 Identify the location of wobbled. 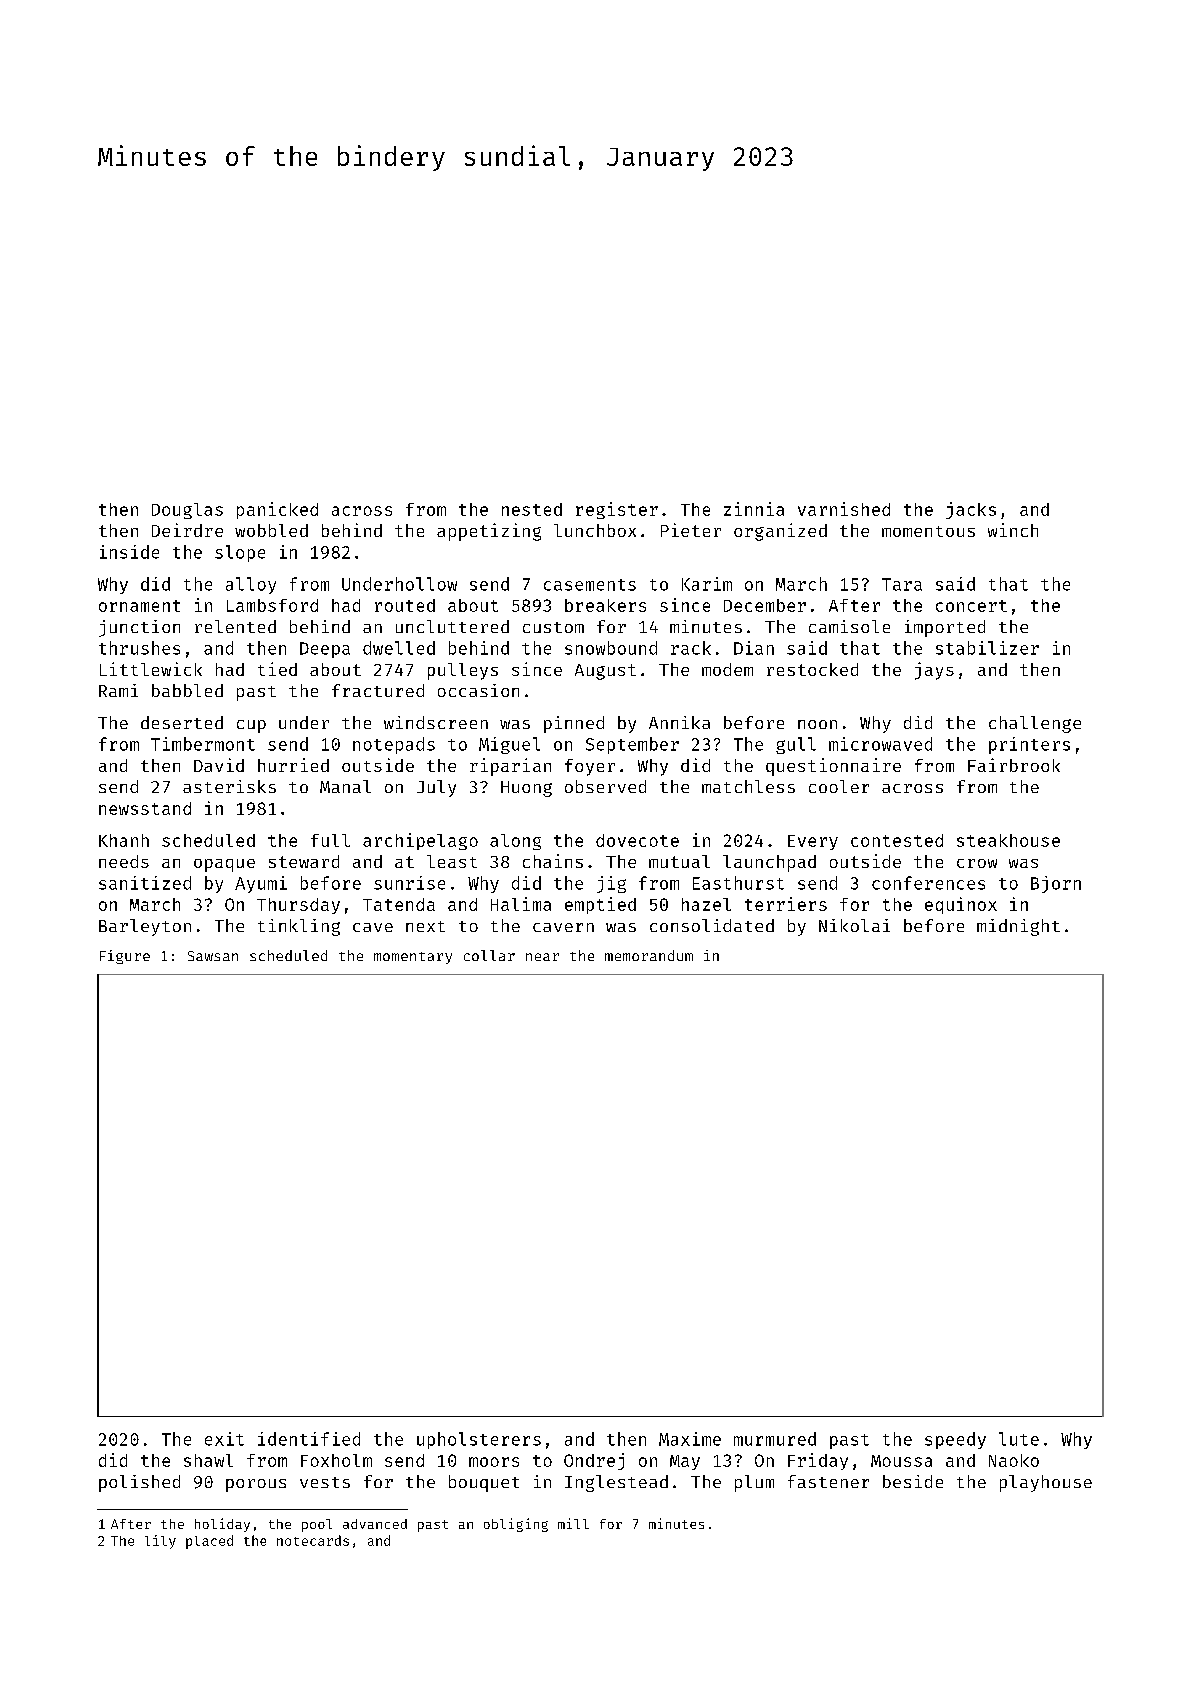
(271, 530).
